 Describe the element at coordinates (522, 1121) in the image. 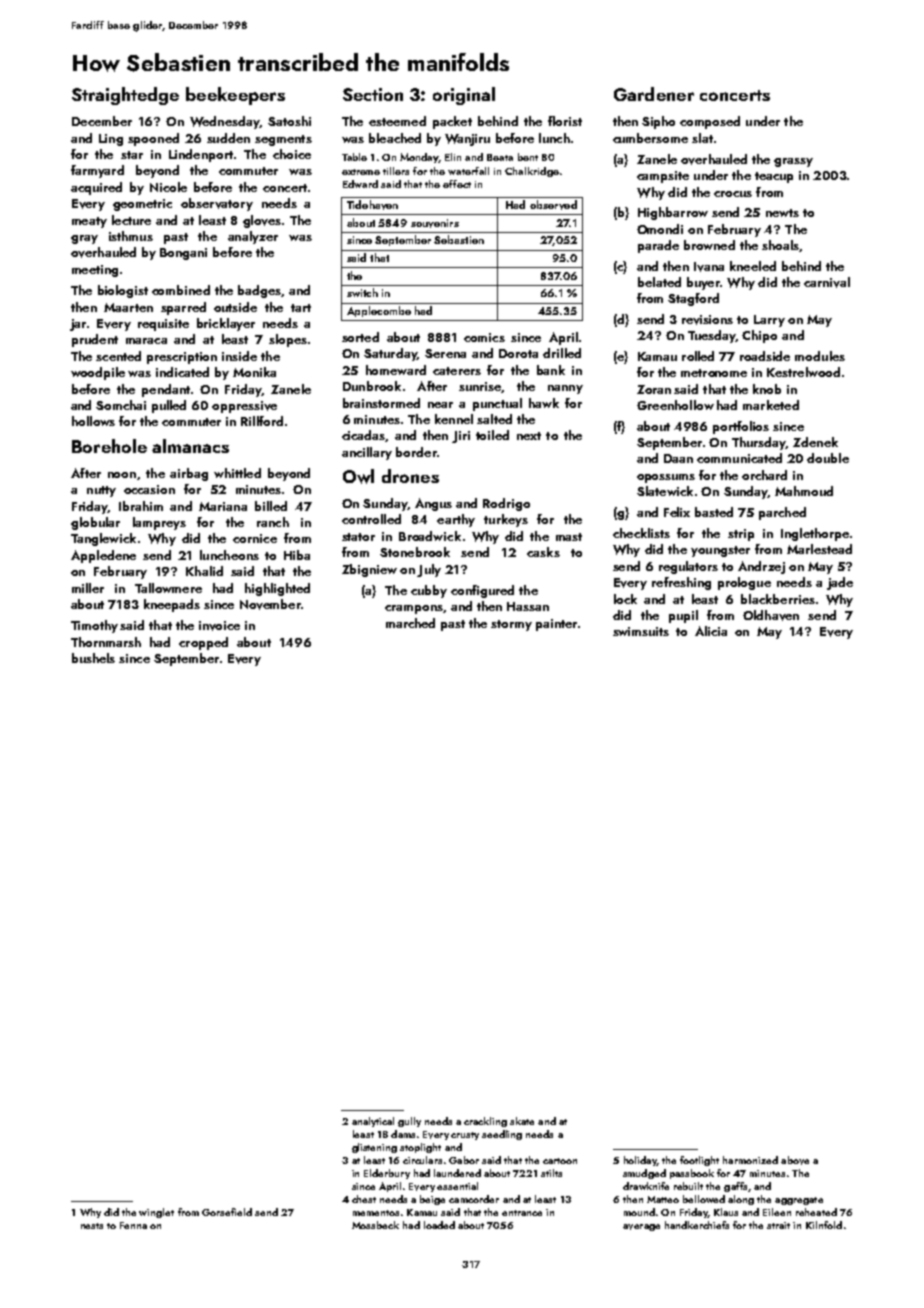

I see `skate` at that location.
